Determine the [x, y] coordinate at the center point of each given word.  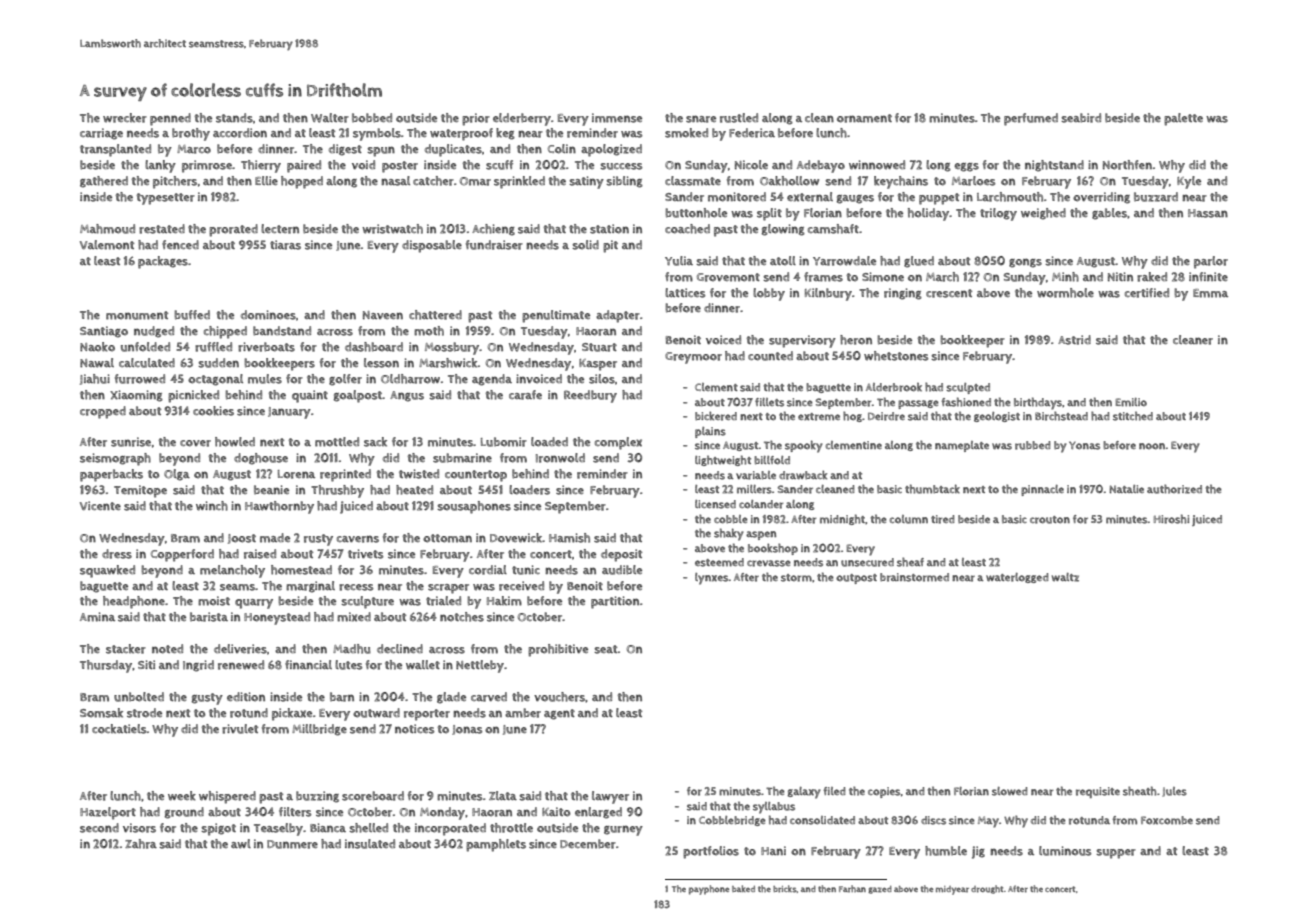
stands [234, 118]
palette [1183, 119]
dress [117, 554]
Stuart [599, 347]
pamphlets [496, 845]
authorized [1174, 489]
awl [241, 844]
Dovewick [516, 538]
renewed [241, 665]
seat [606, 649]
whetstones [896, 356]
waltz [1065, 577]
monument [137, 315]
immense [617, 118]
